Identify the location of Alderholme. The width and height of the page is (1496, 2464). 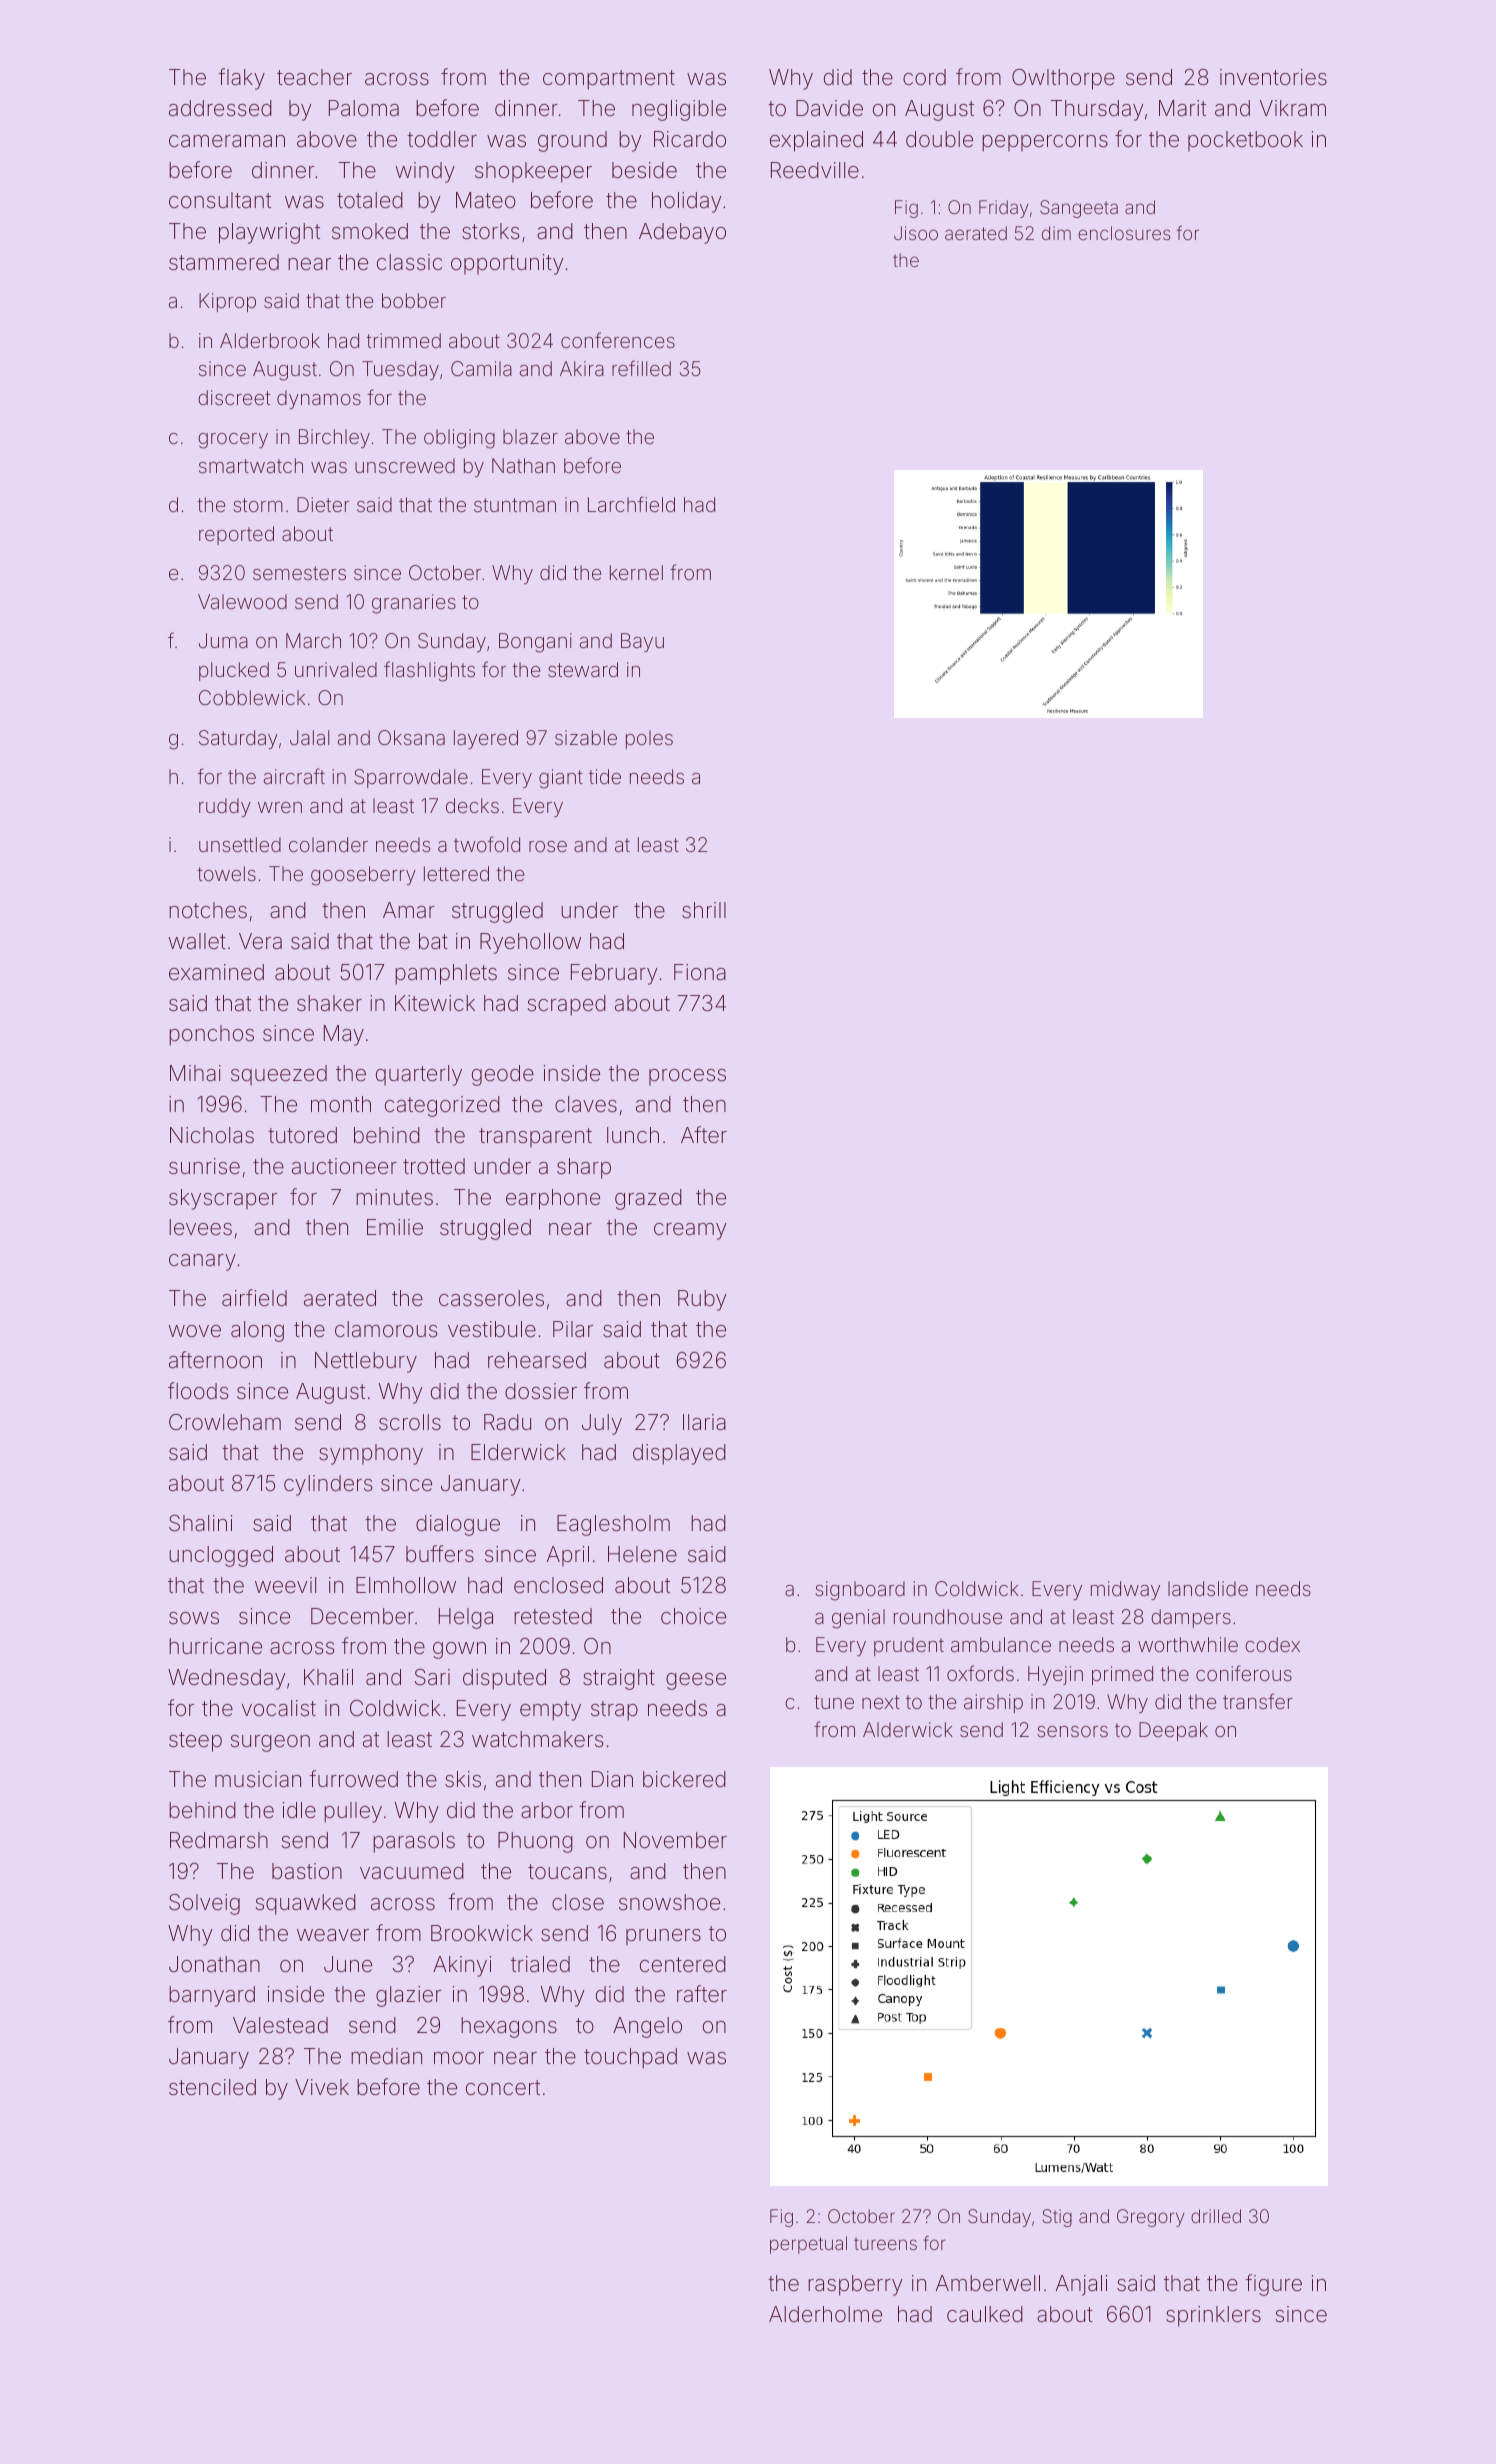
(825, 2314).
